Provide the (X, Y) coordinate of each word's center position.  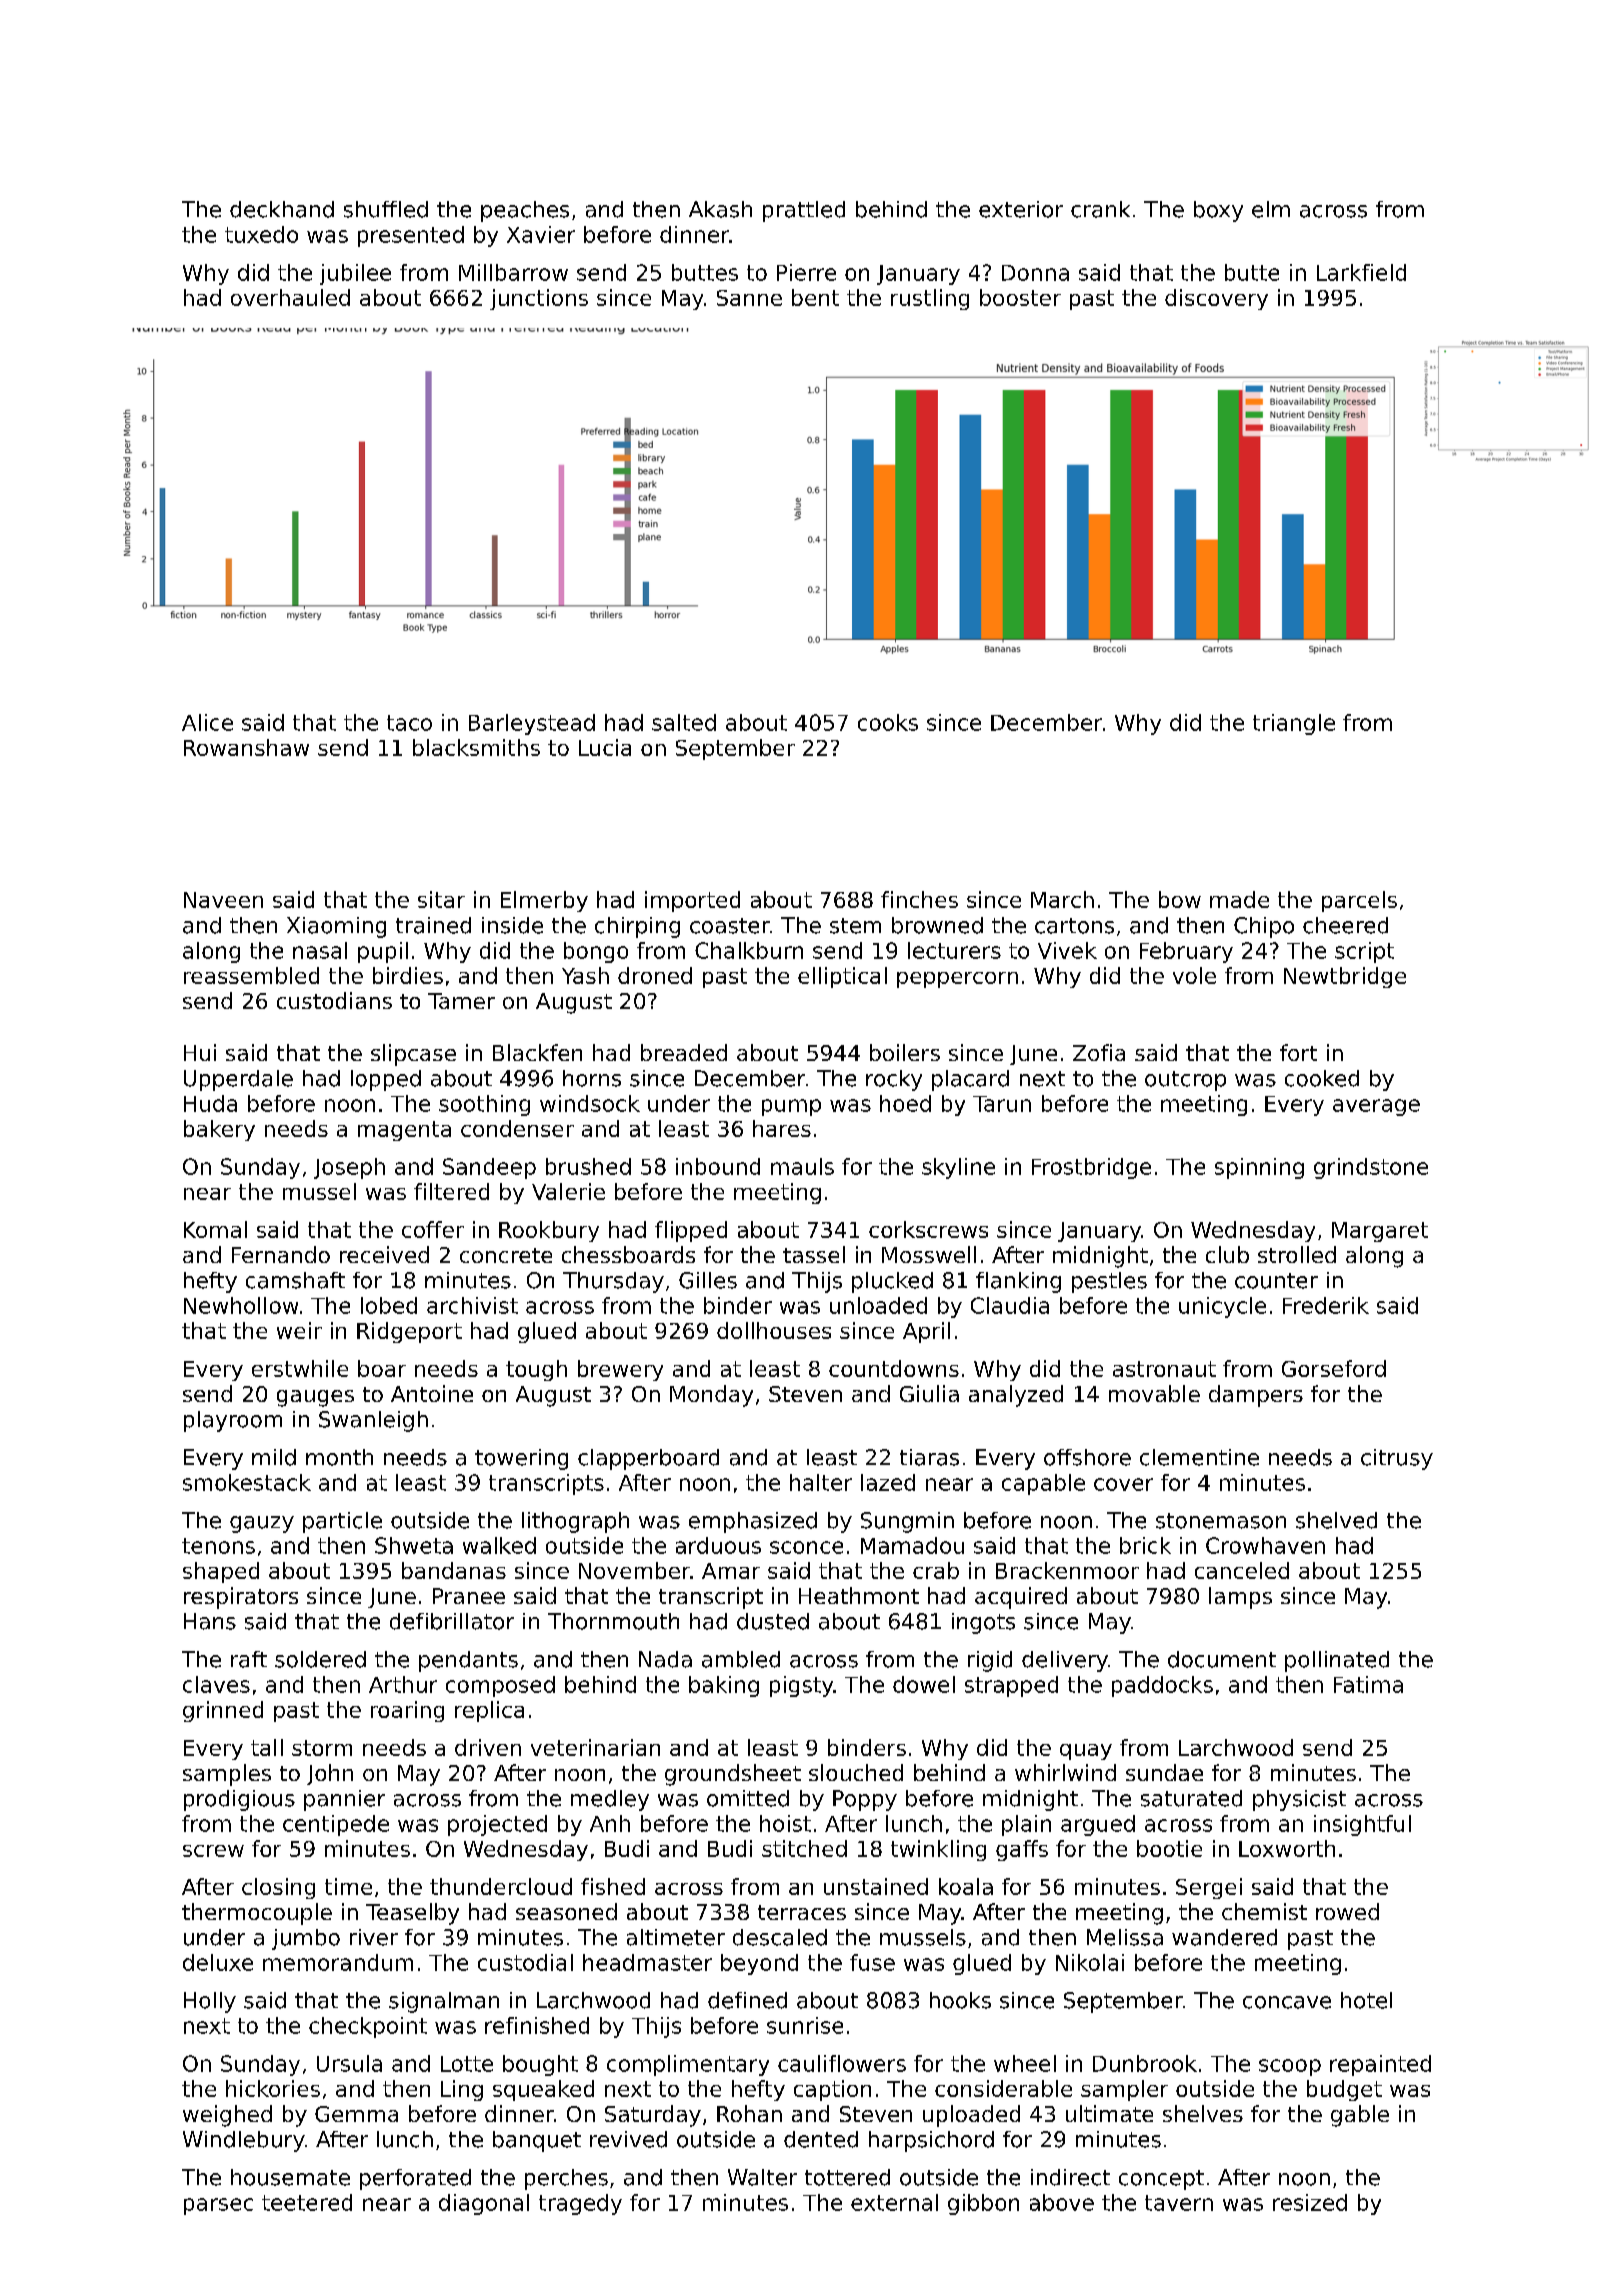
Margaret (1380, 1232)
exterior (1021, 209)
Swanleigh (373, 1421)
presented (411, 236)
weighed (227, 2116)
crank (1100, 209)
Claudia (1010, 1305)
